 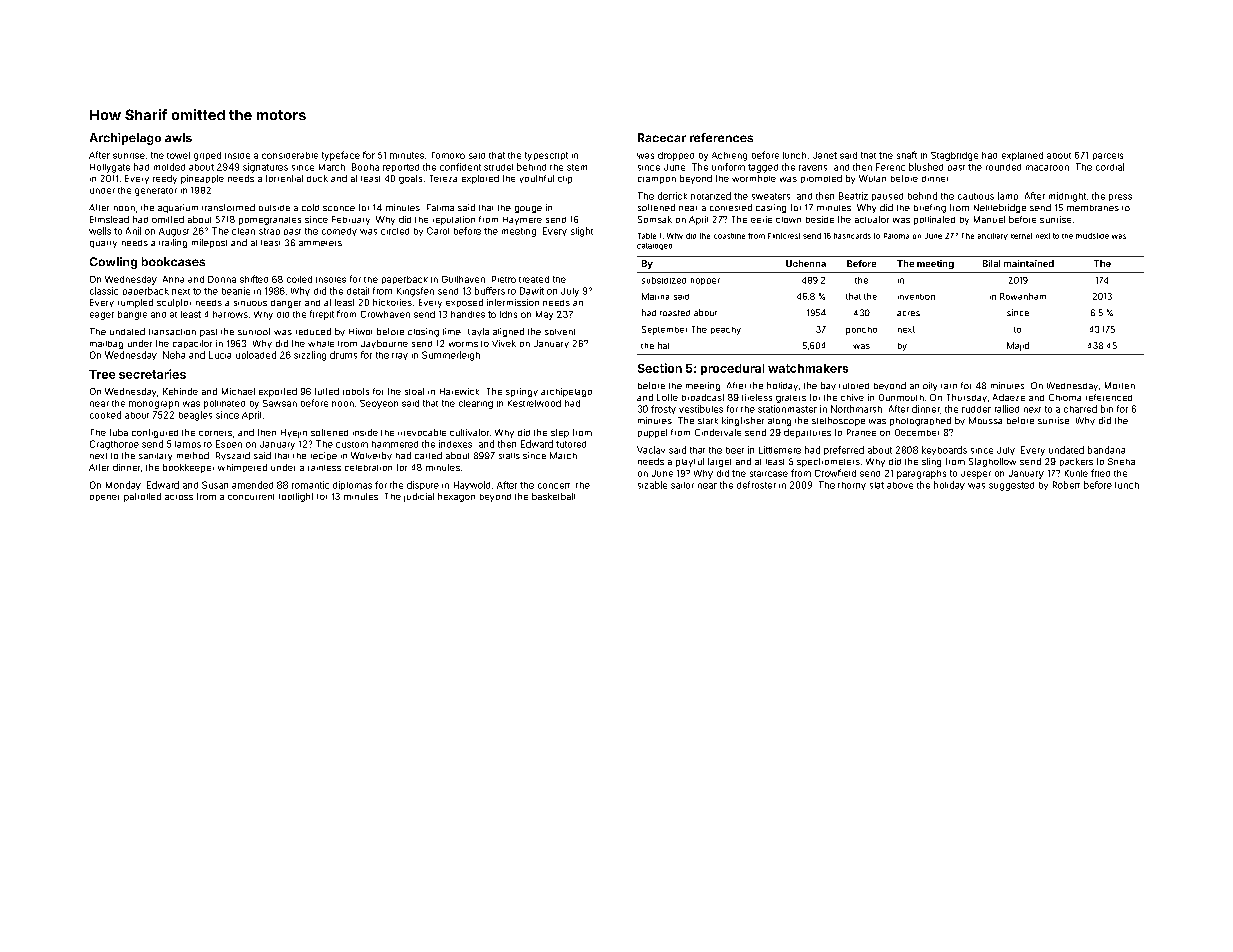 I want to click on across, so click(x=179, y=497).
